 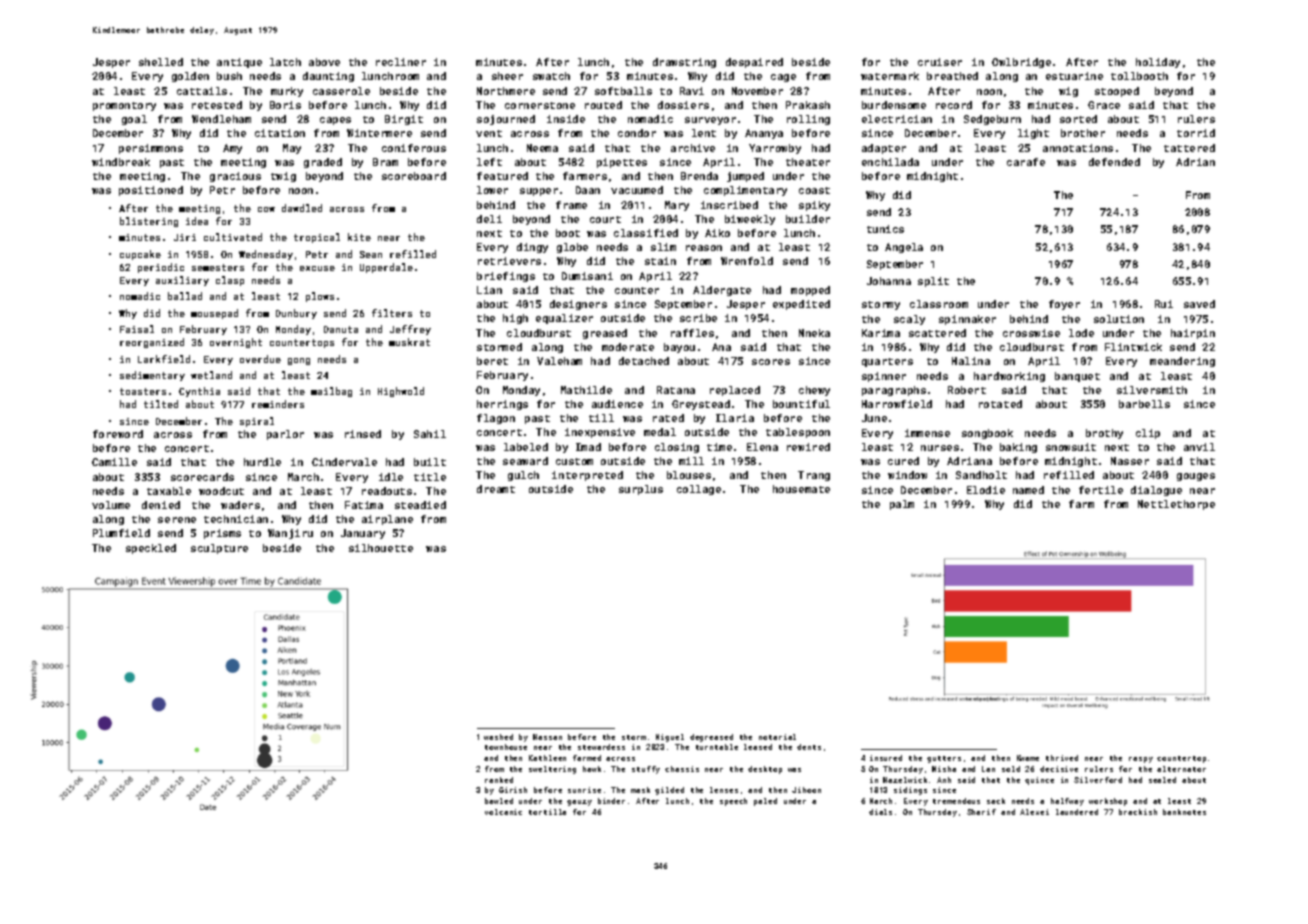 I want to click on clip, so click(x=1148, y=434).
